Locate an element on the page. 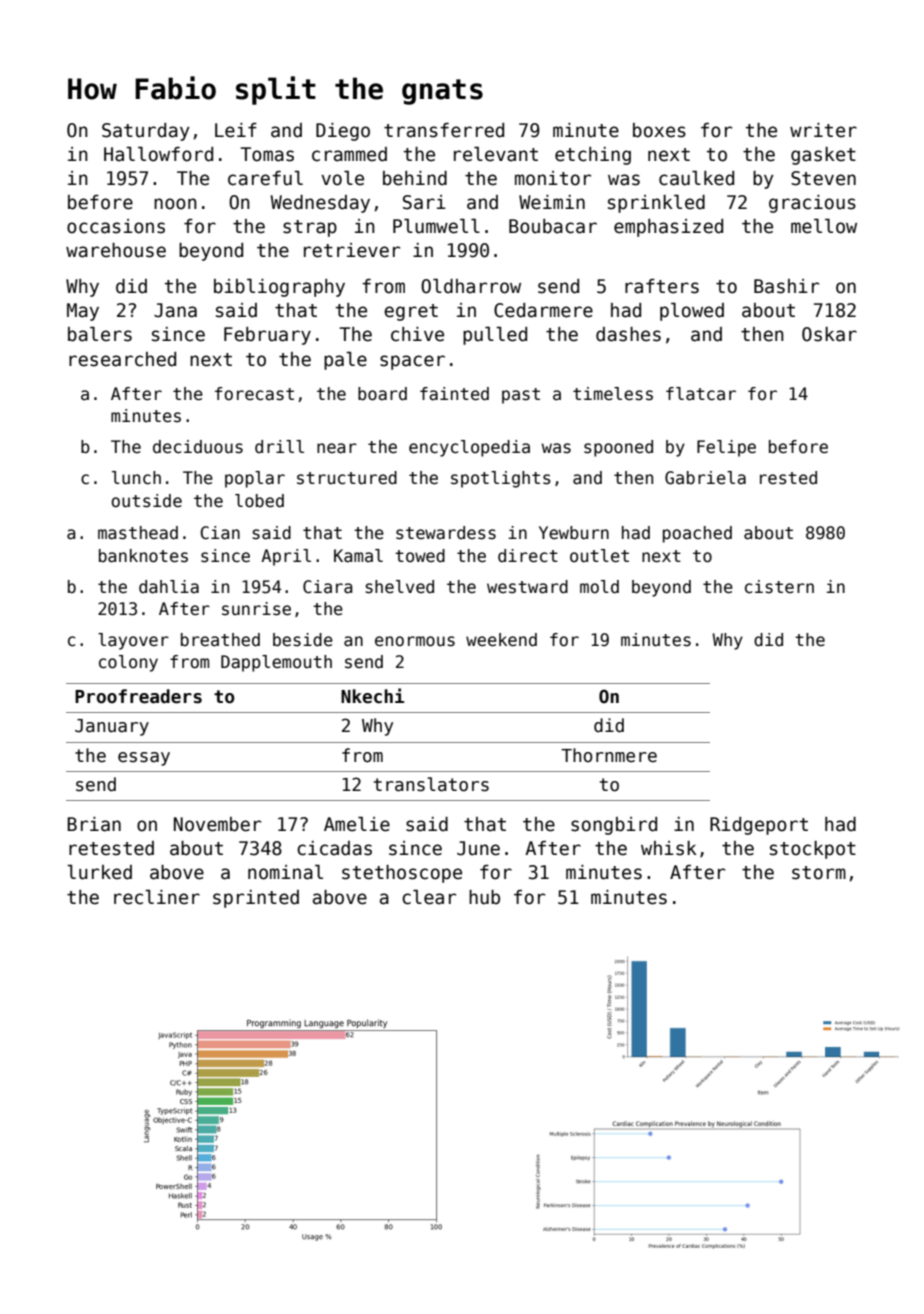  Jana is located at coordinates (175, 310).
